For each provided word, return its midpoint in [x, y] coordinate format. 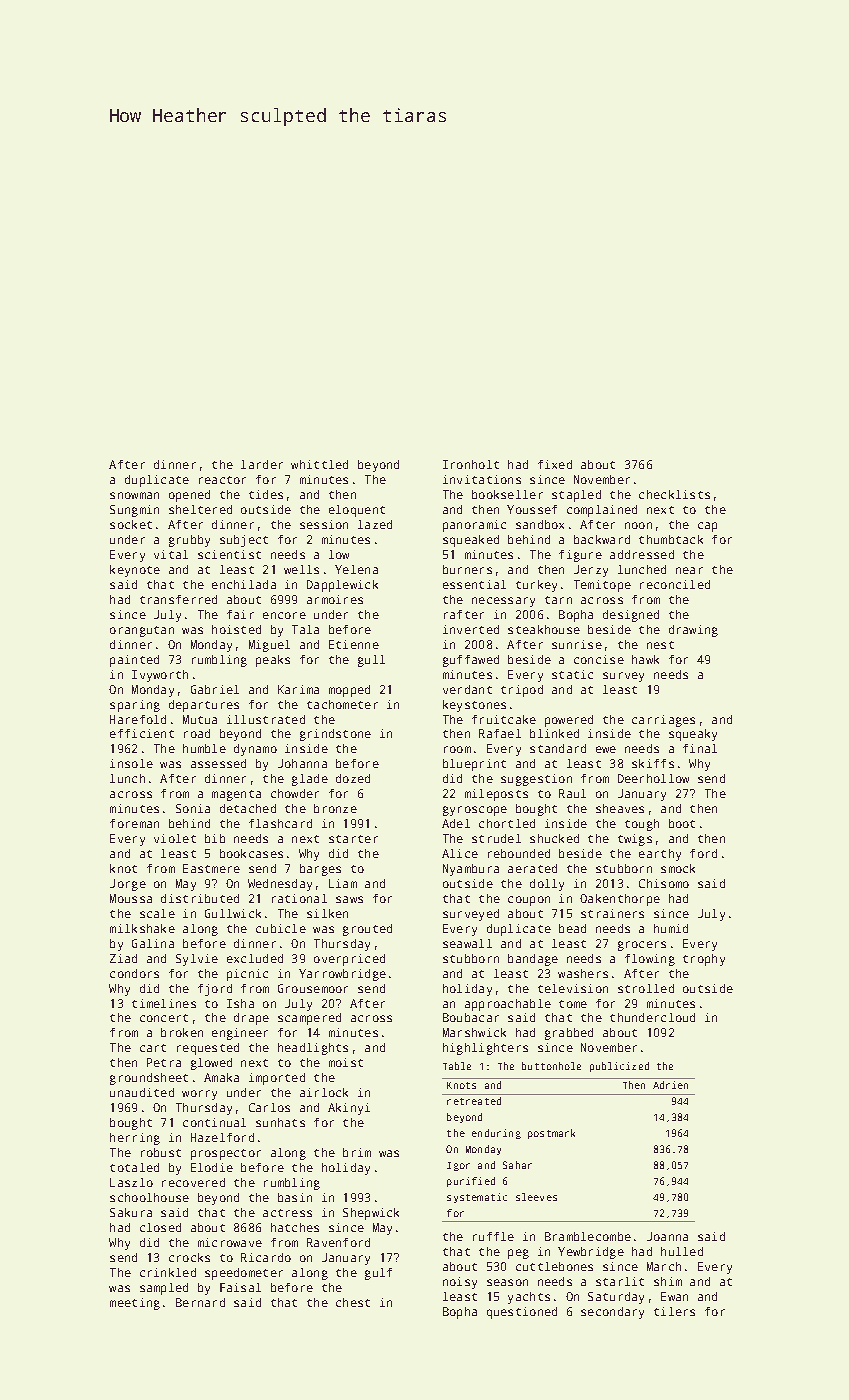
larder [262, 464]
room [457, 749]
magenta [236, 795]
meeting [135, 1304]
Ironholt [471, 464]
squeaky [693, 735]
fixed [555, 464]
